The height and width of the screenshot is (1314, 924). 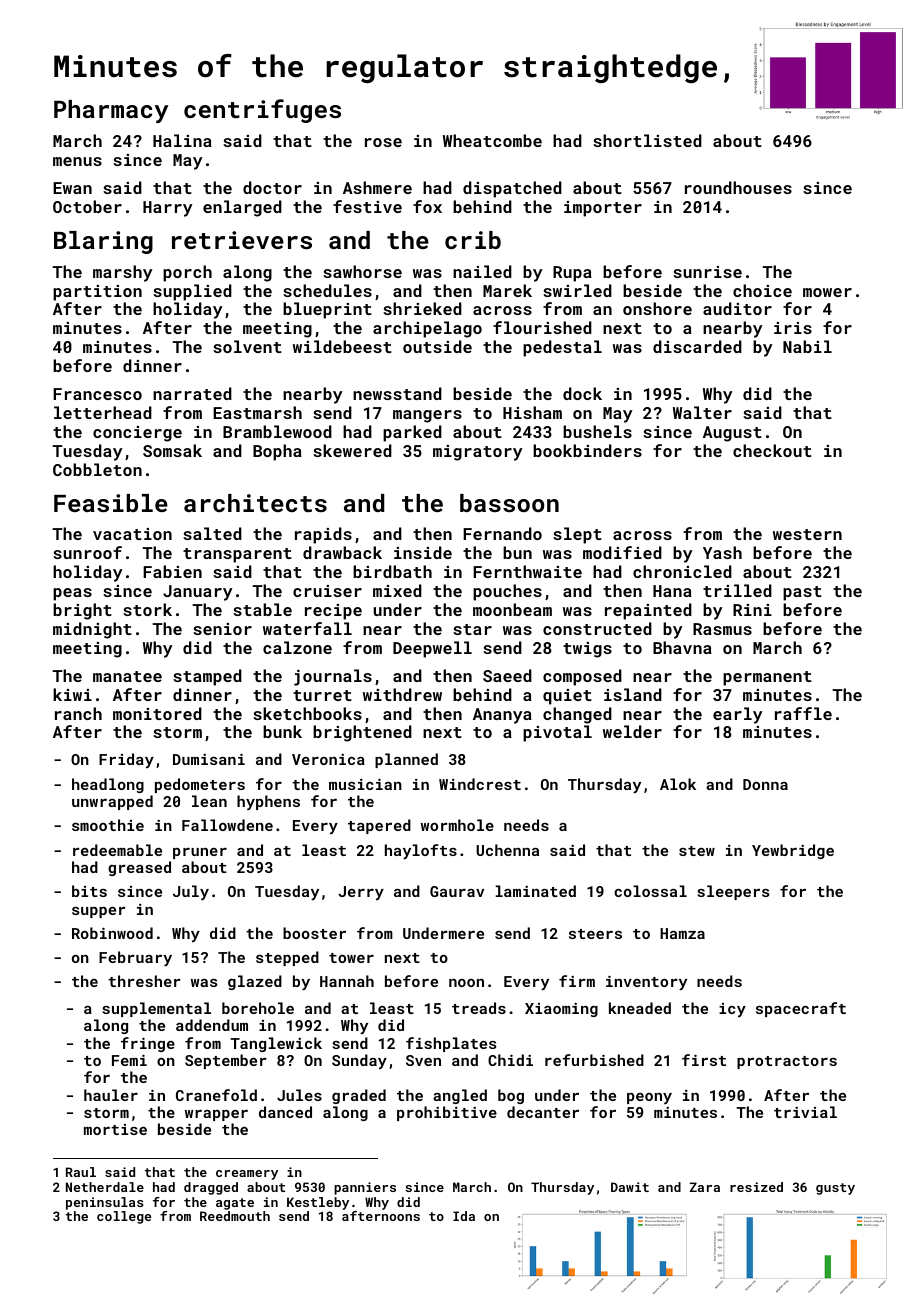 I want to click on Zara, so click(x=705, y=1187).
